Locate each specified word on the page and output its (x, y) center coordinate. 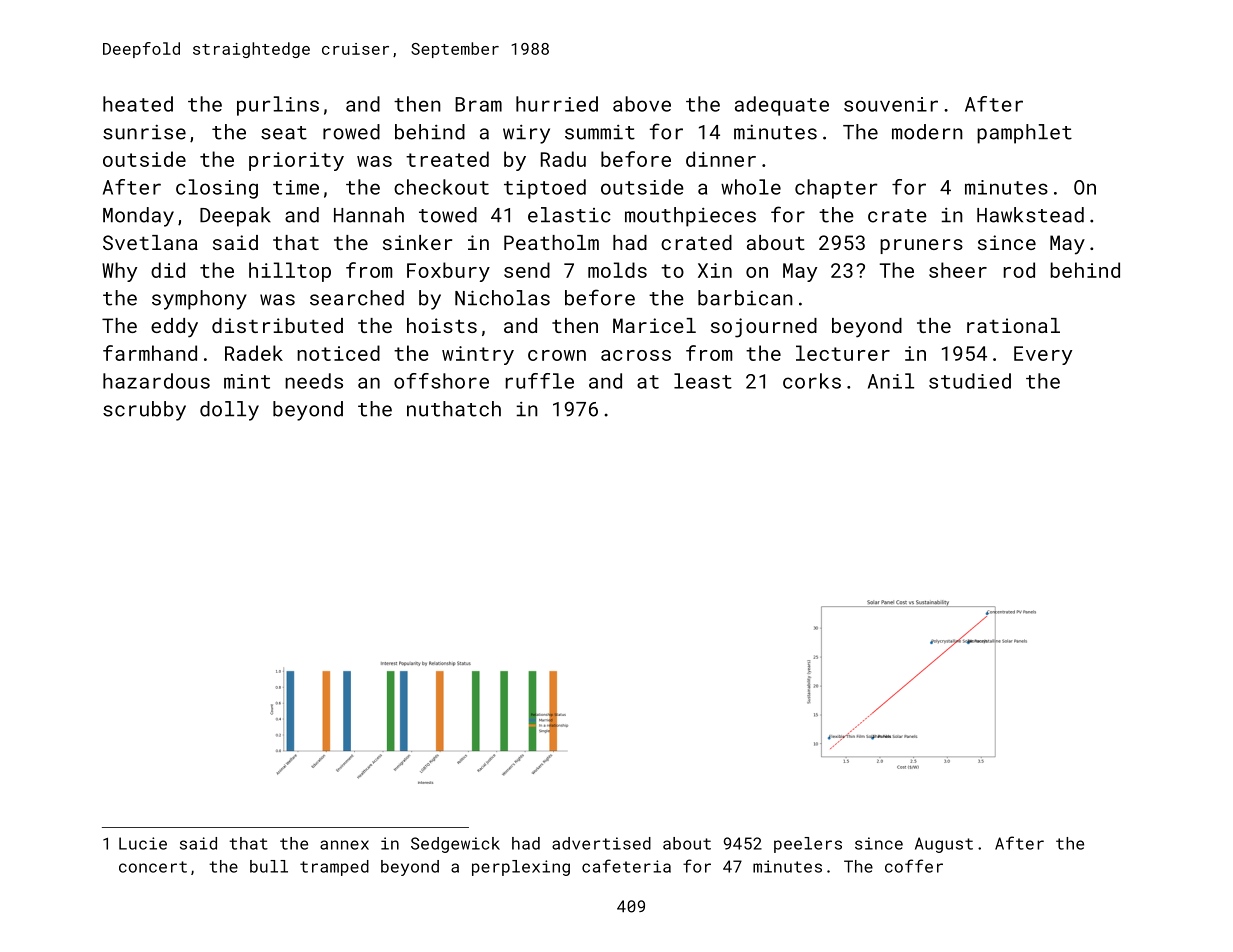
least (703, 381)
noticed (338, 353)
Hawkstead (1030, 215)
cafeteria (626, 866)
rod (1019, 270)
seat (284, 133)
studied (970, 381)
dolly (229, 411)
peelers (808, 845)
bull (269, 866)
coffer (914, 866)
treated (447, 159)
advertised (601, 843)
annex (344, 845)
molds (617, 270)
